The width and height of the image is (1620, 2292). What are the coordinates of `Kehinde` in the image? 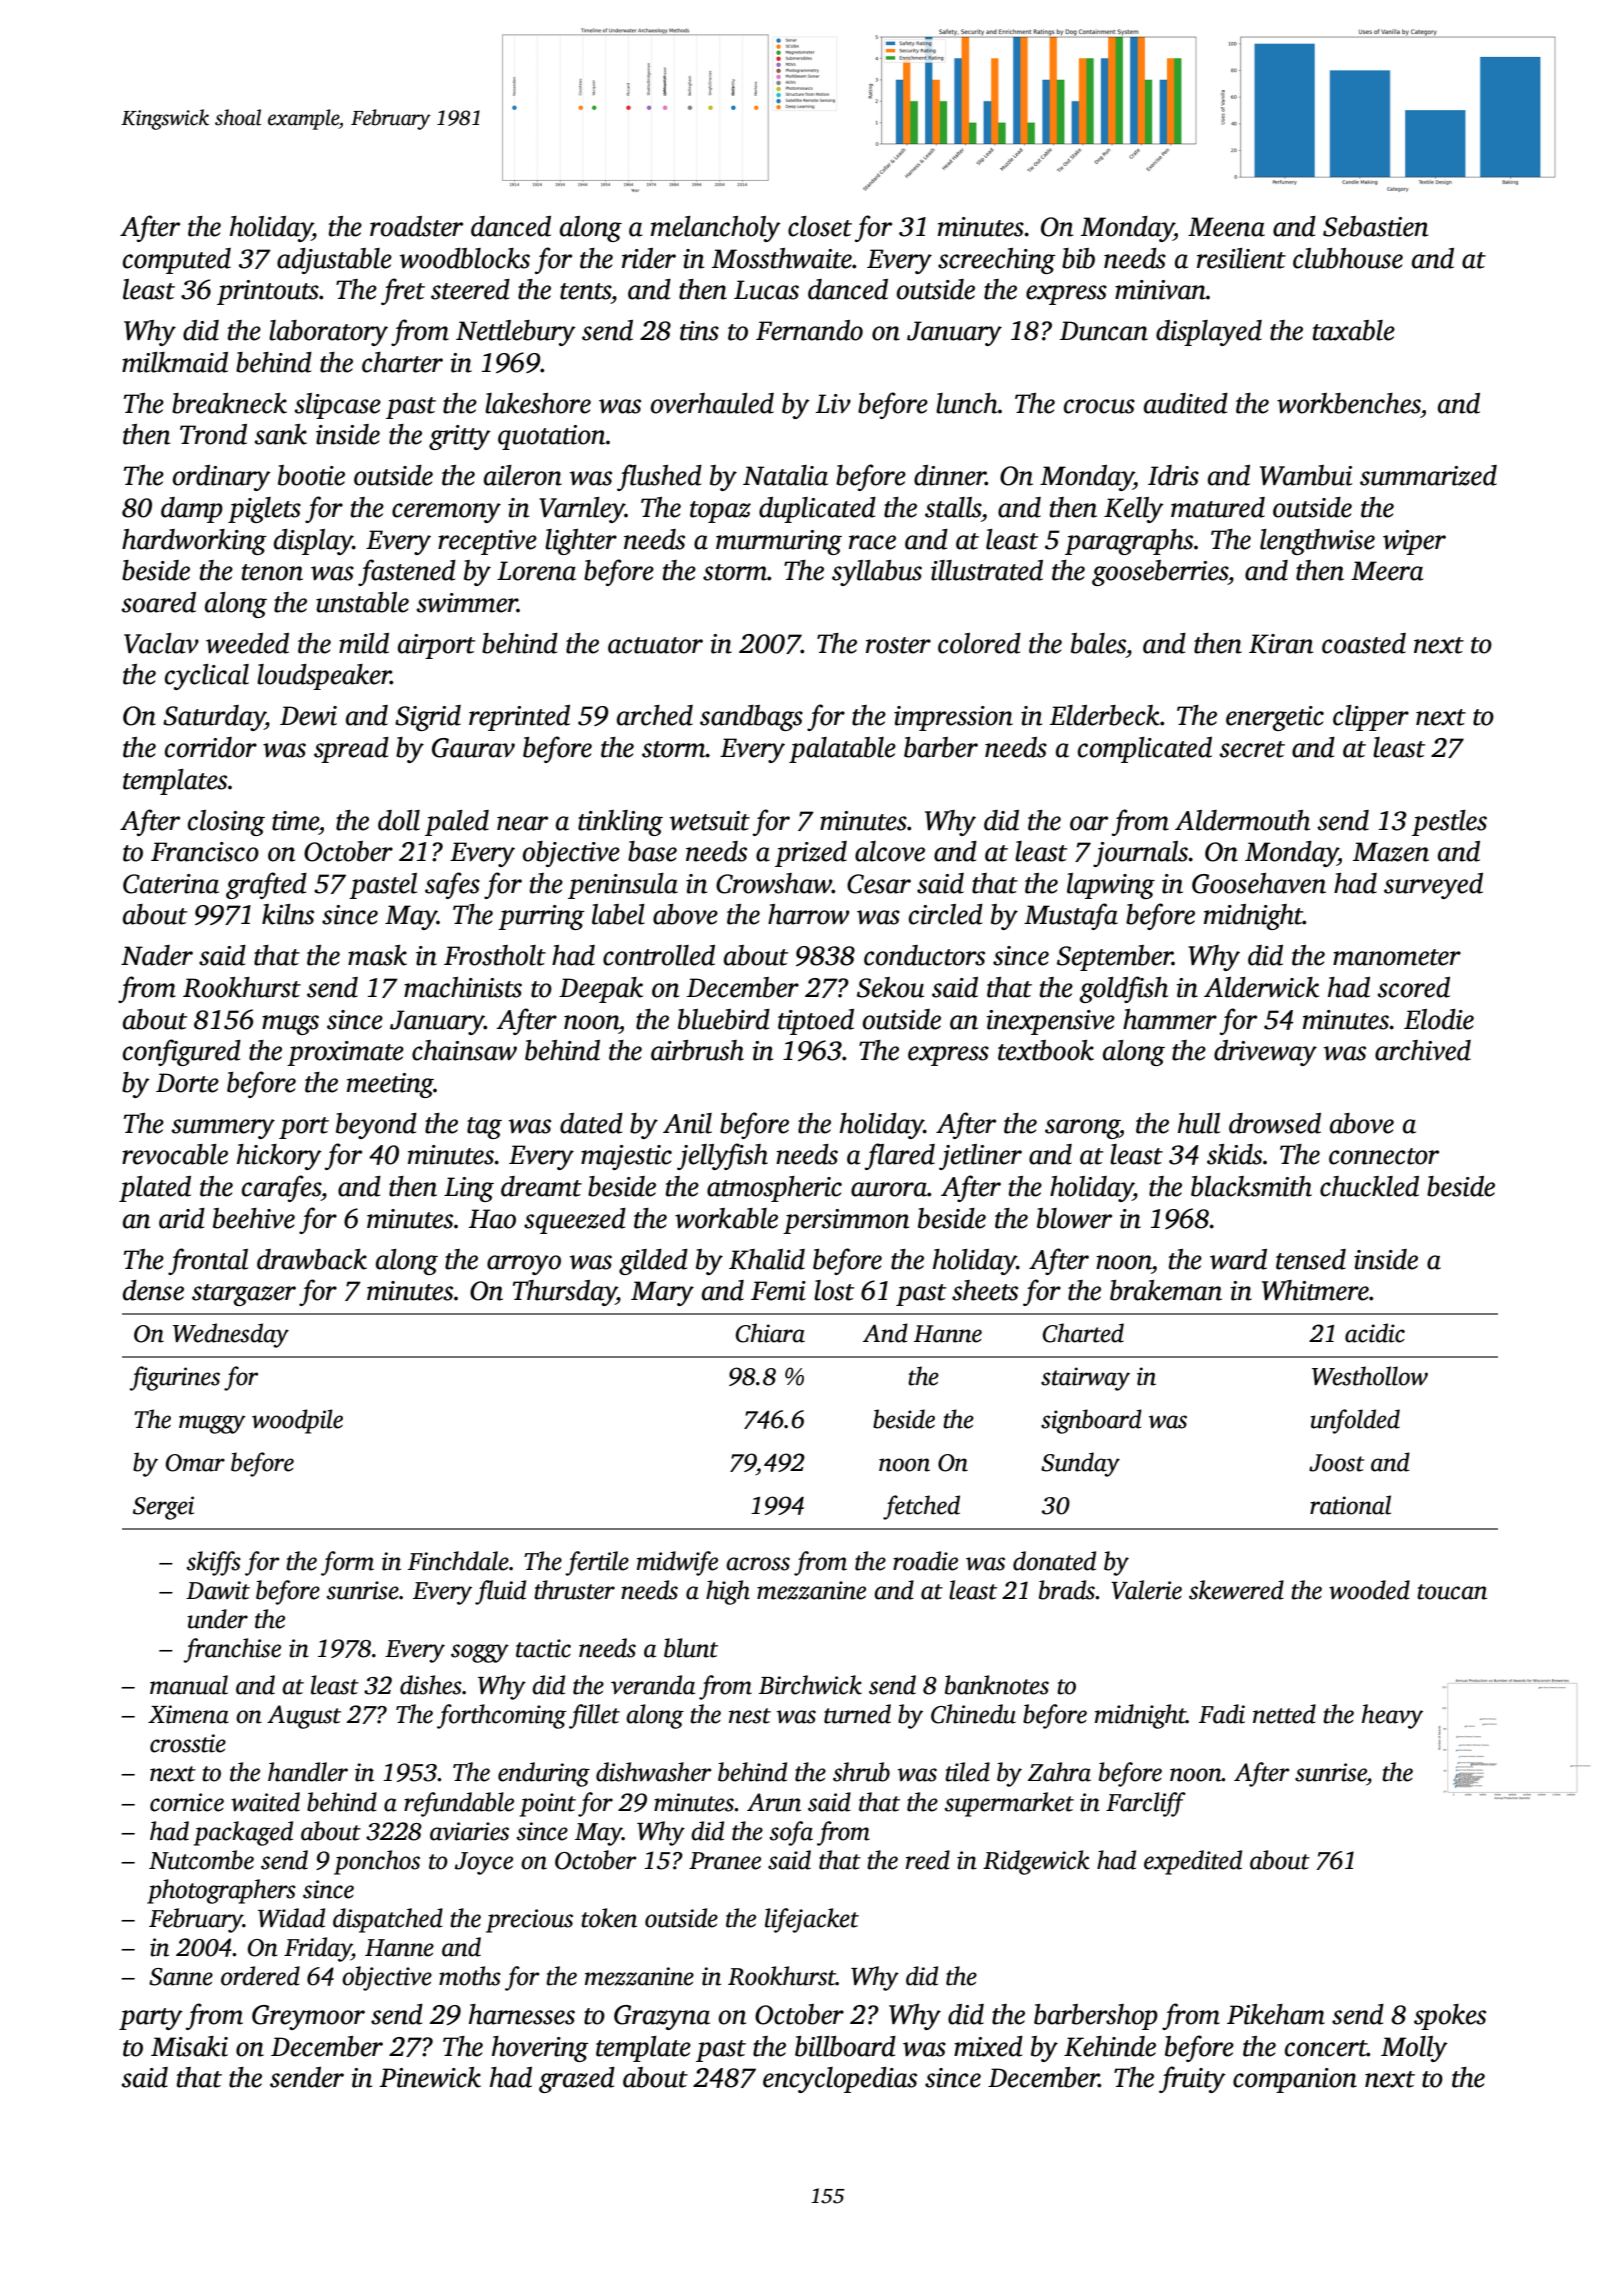 It's located at (1110, 2046).
